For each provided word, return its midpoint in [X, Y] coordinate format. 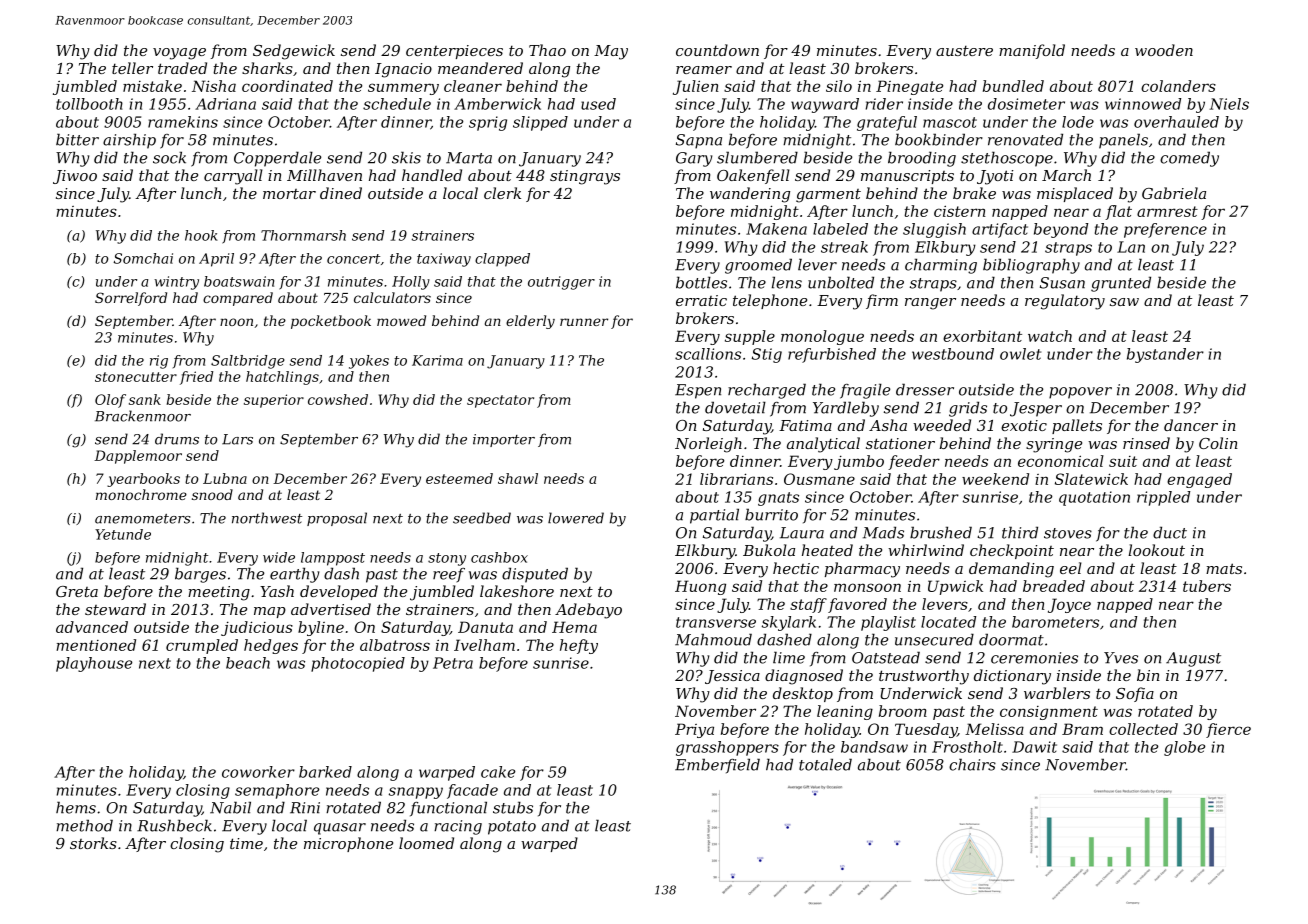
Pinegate [909, 87]
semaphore [277, 791]
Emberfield [717, 766]
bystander [1165, 355]
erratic [701, 300]
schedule [397, 104]
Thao [547, 50]
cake [498, 772]
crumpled [202, 646]
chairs [972, 764]
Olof [110, 401]
